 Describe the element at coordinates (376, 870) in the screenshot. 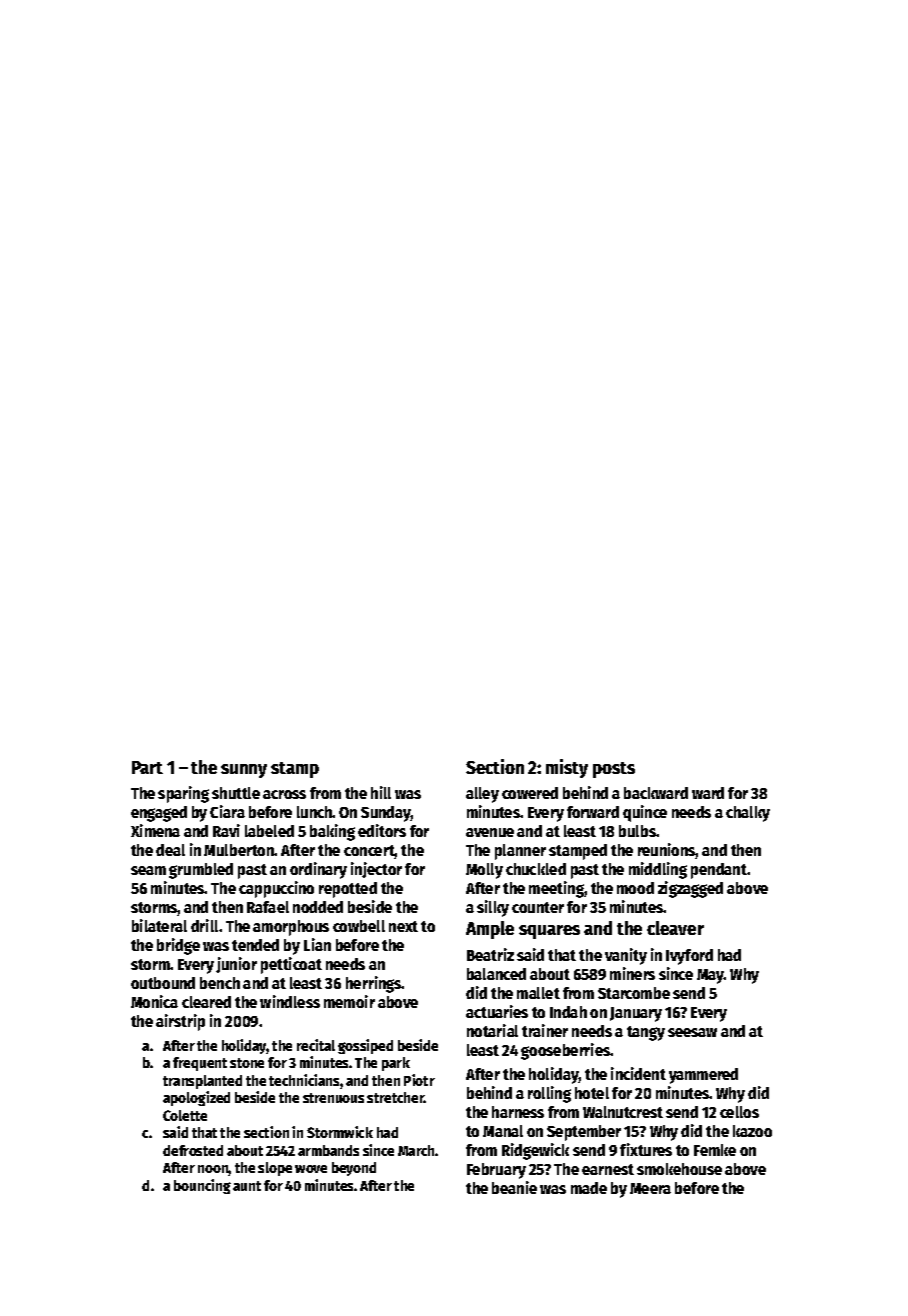

I see `injector` at that location.
